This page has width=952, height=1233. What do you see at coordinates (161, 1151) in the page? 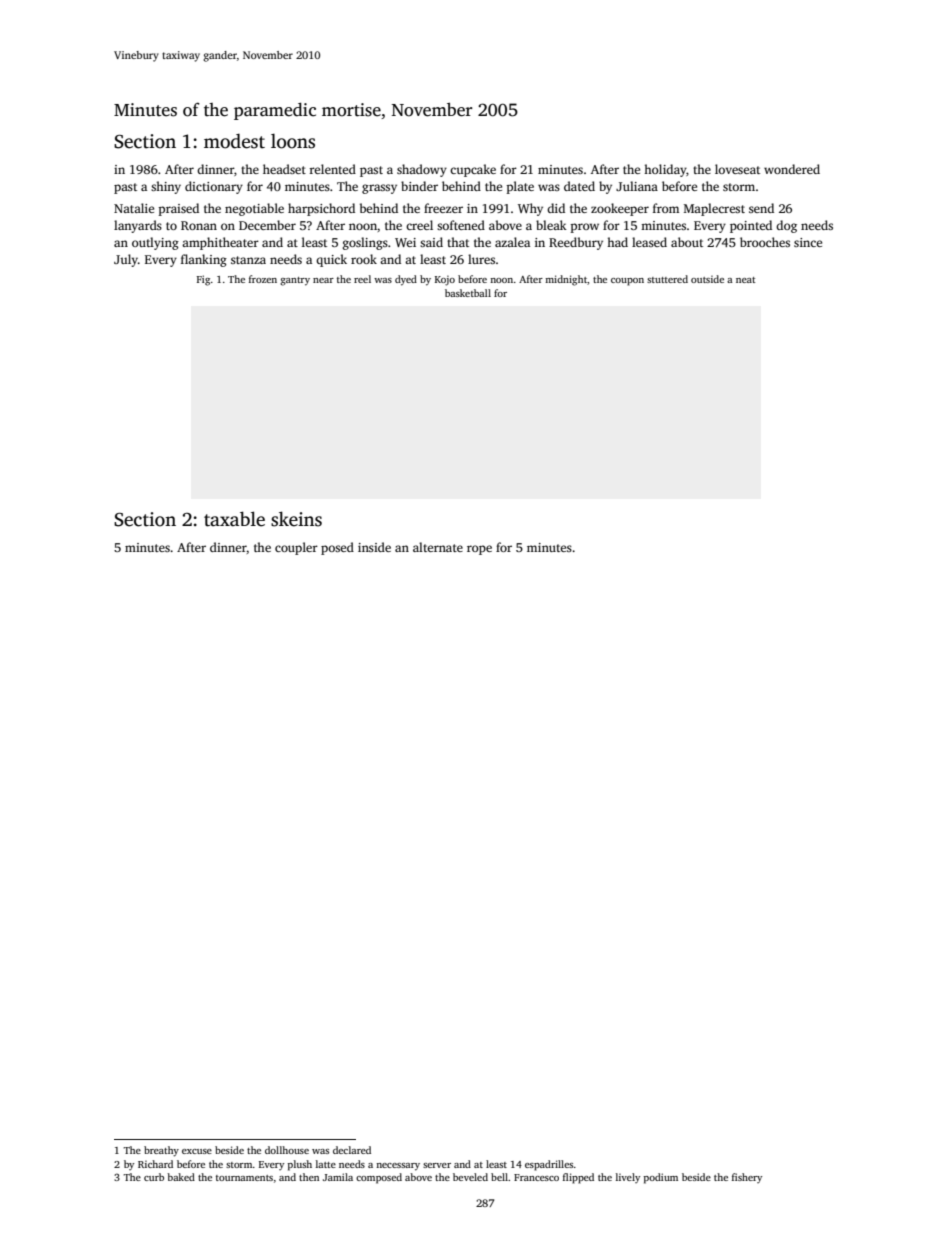
I see `breathy` at bounding box center [161, 1151].
